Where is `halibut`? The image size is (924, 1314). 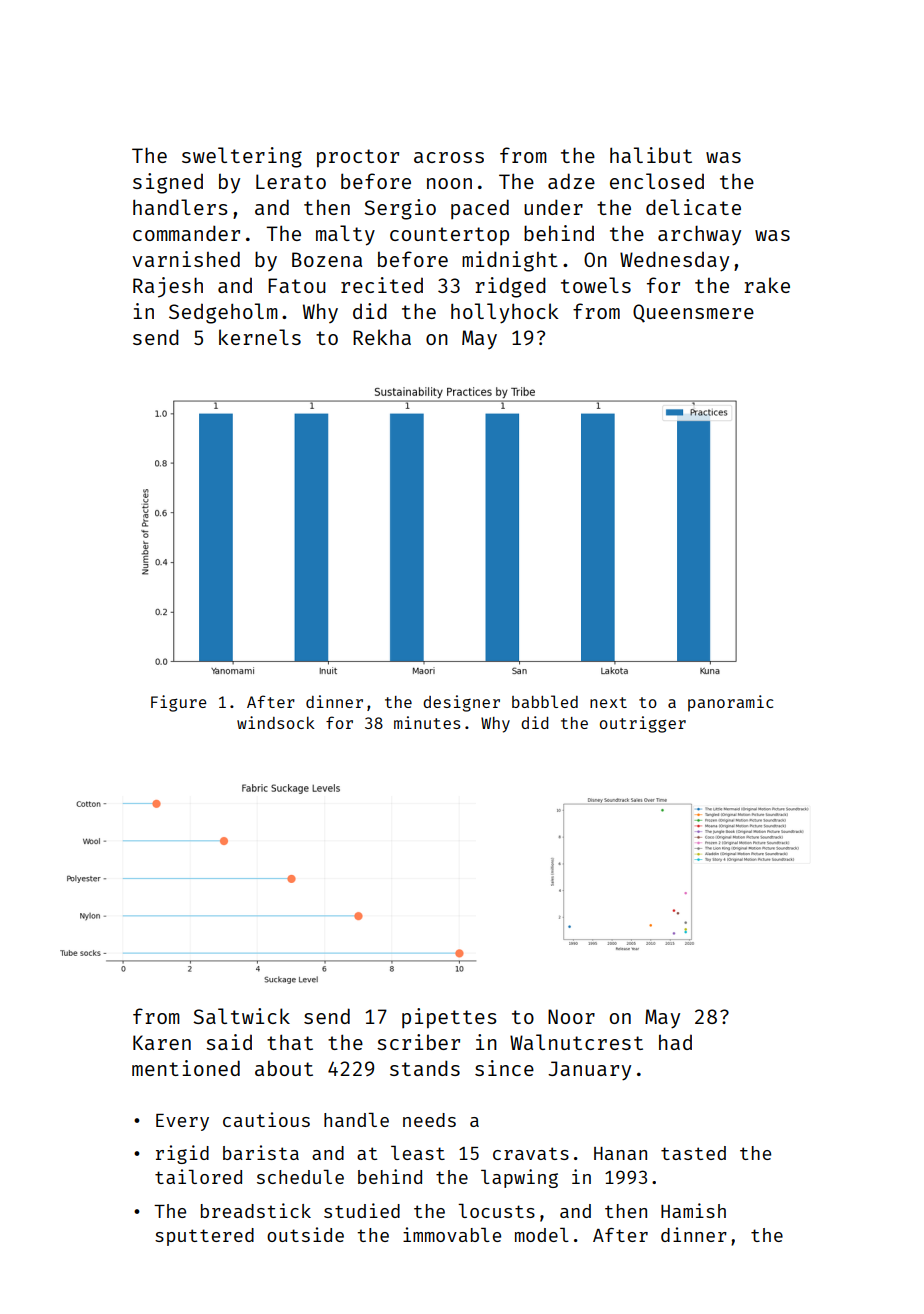
halibut is located at coordinates (651, 155).
